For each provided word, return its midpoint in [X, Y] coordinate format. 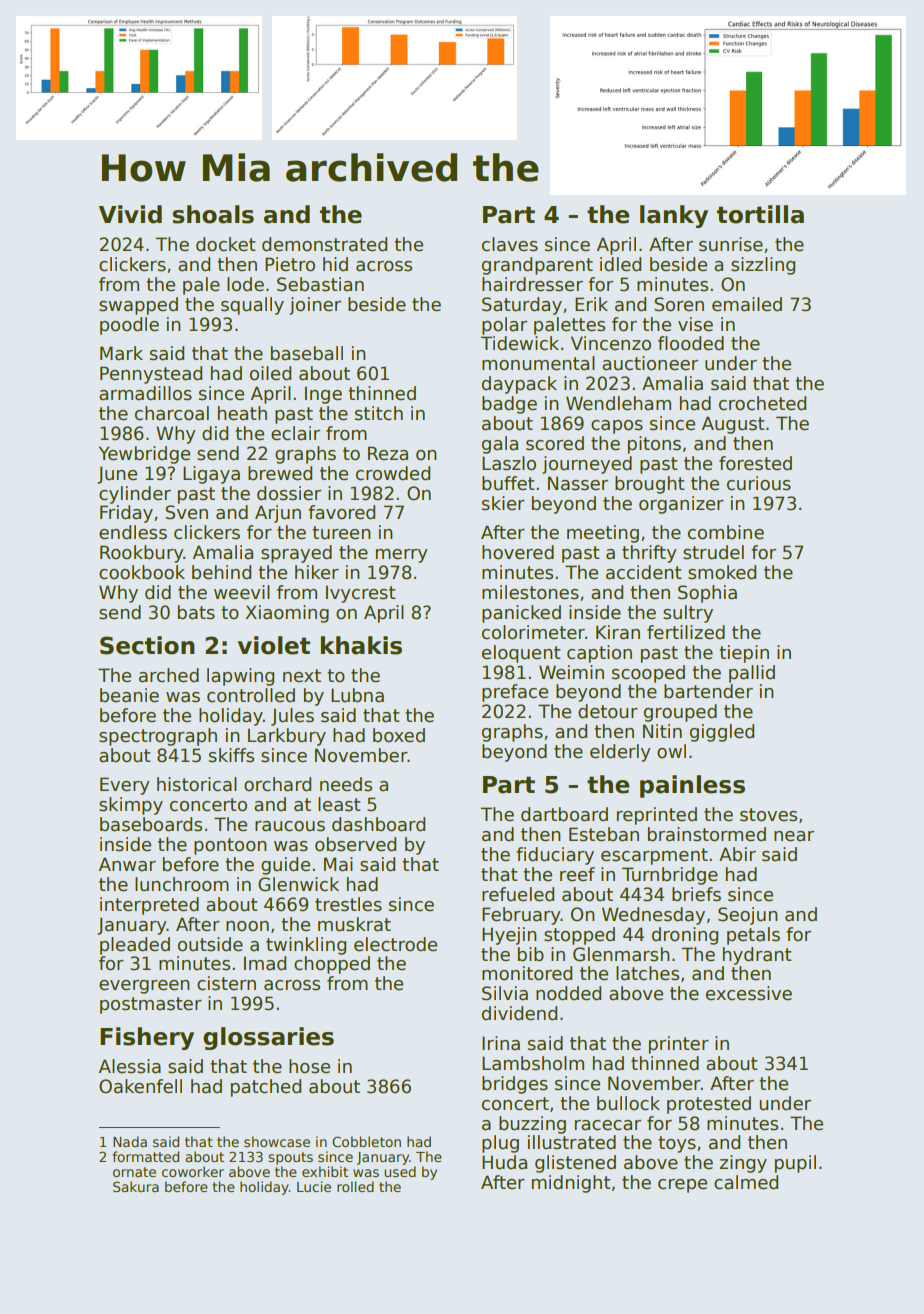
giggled [722, 733]
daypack [519, 385]
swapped [138, 306]
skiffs [231, 755]
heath [242, 413]
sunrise [731, 244]
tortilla [760, 214]
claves [510, 244]
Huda [504, 1162]
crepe [682, 1186]
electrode [395, 944]
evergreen [144, 987]
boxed [399, 735]
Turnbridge [670, 876]
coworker [193, 1171]
